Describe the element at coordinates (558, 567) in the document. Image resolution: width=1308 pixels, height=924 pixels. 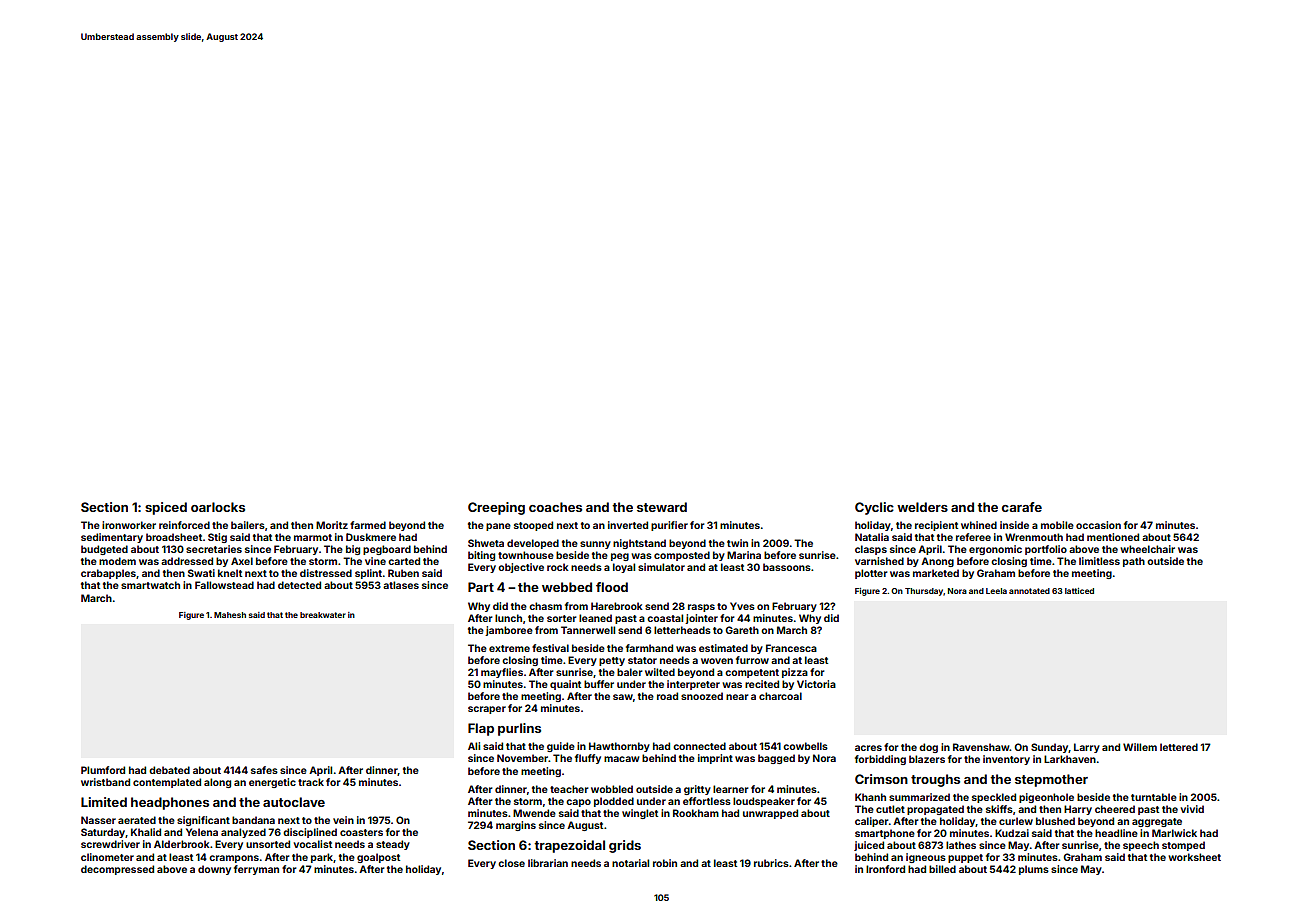
I see `rock` at that location.
